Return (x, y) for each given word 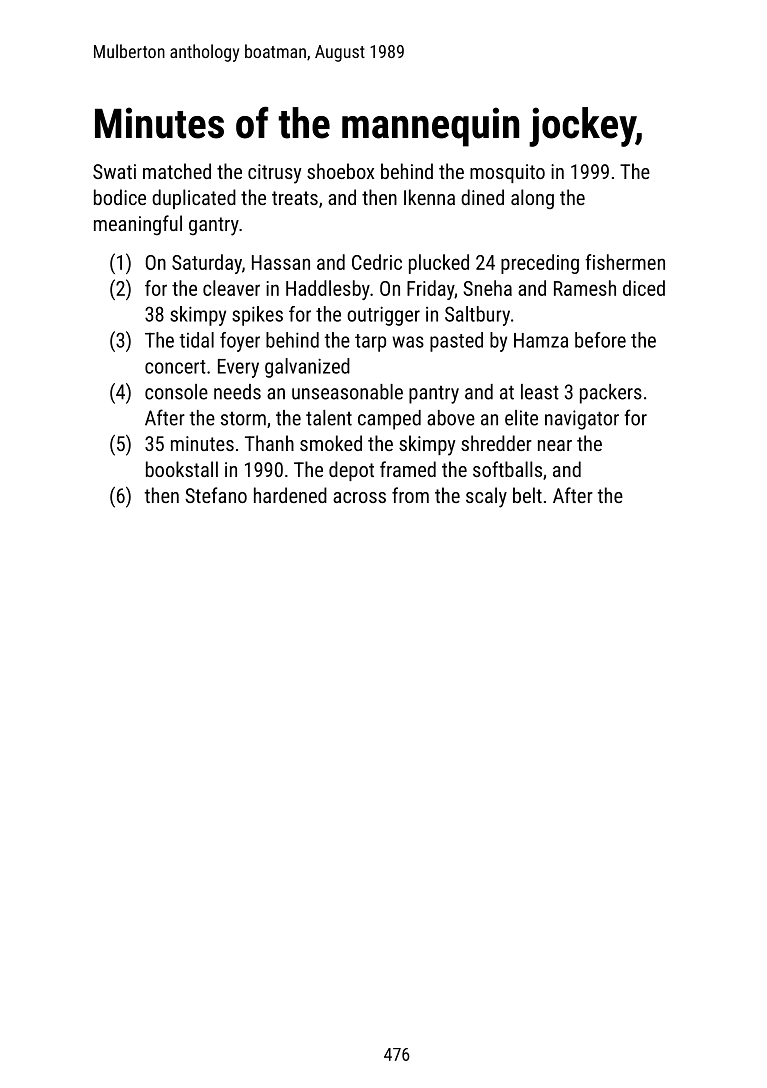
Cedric (377, 262)
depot (351, 471)
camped (389, 420)
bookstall (182, 469)
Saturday (207, 264)
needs (237, 392)
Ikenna (429, 197)
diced (644, 288)
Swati (114, 171)
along (532, 199)
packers (611, 394)
